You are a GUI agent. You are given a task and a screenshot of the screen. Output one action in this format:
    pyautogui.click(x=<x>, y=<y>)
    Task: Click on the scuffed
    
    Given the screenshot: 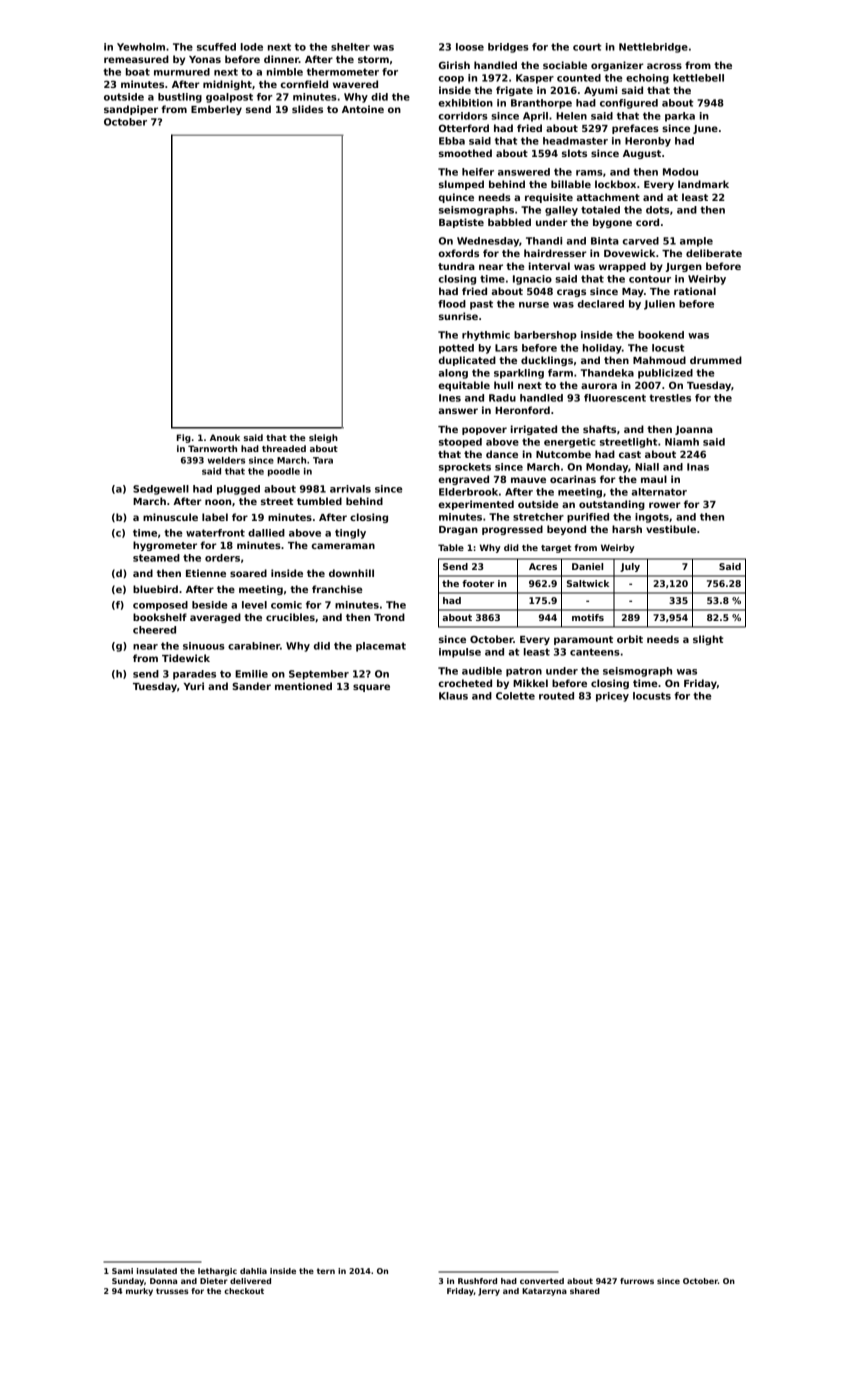 What is the action you would take?
    pyautogui.click(x=216, y=47)
